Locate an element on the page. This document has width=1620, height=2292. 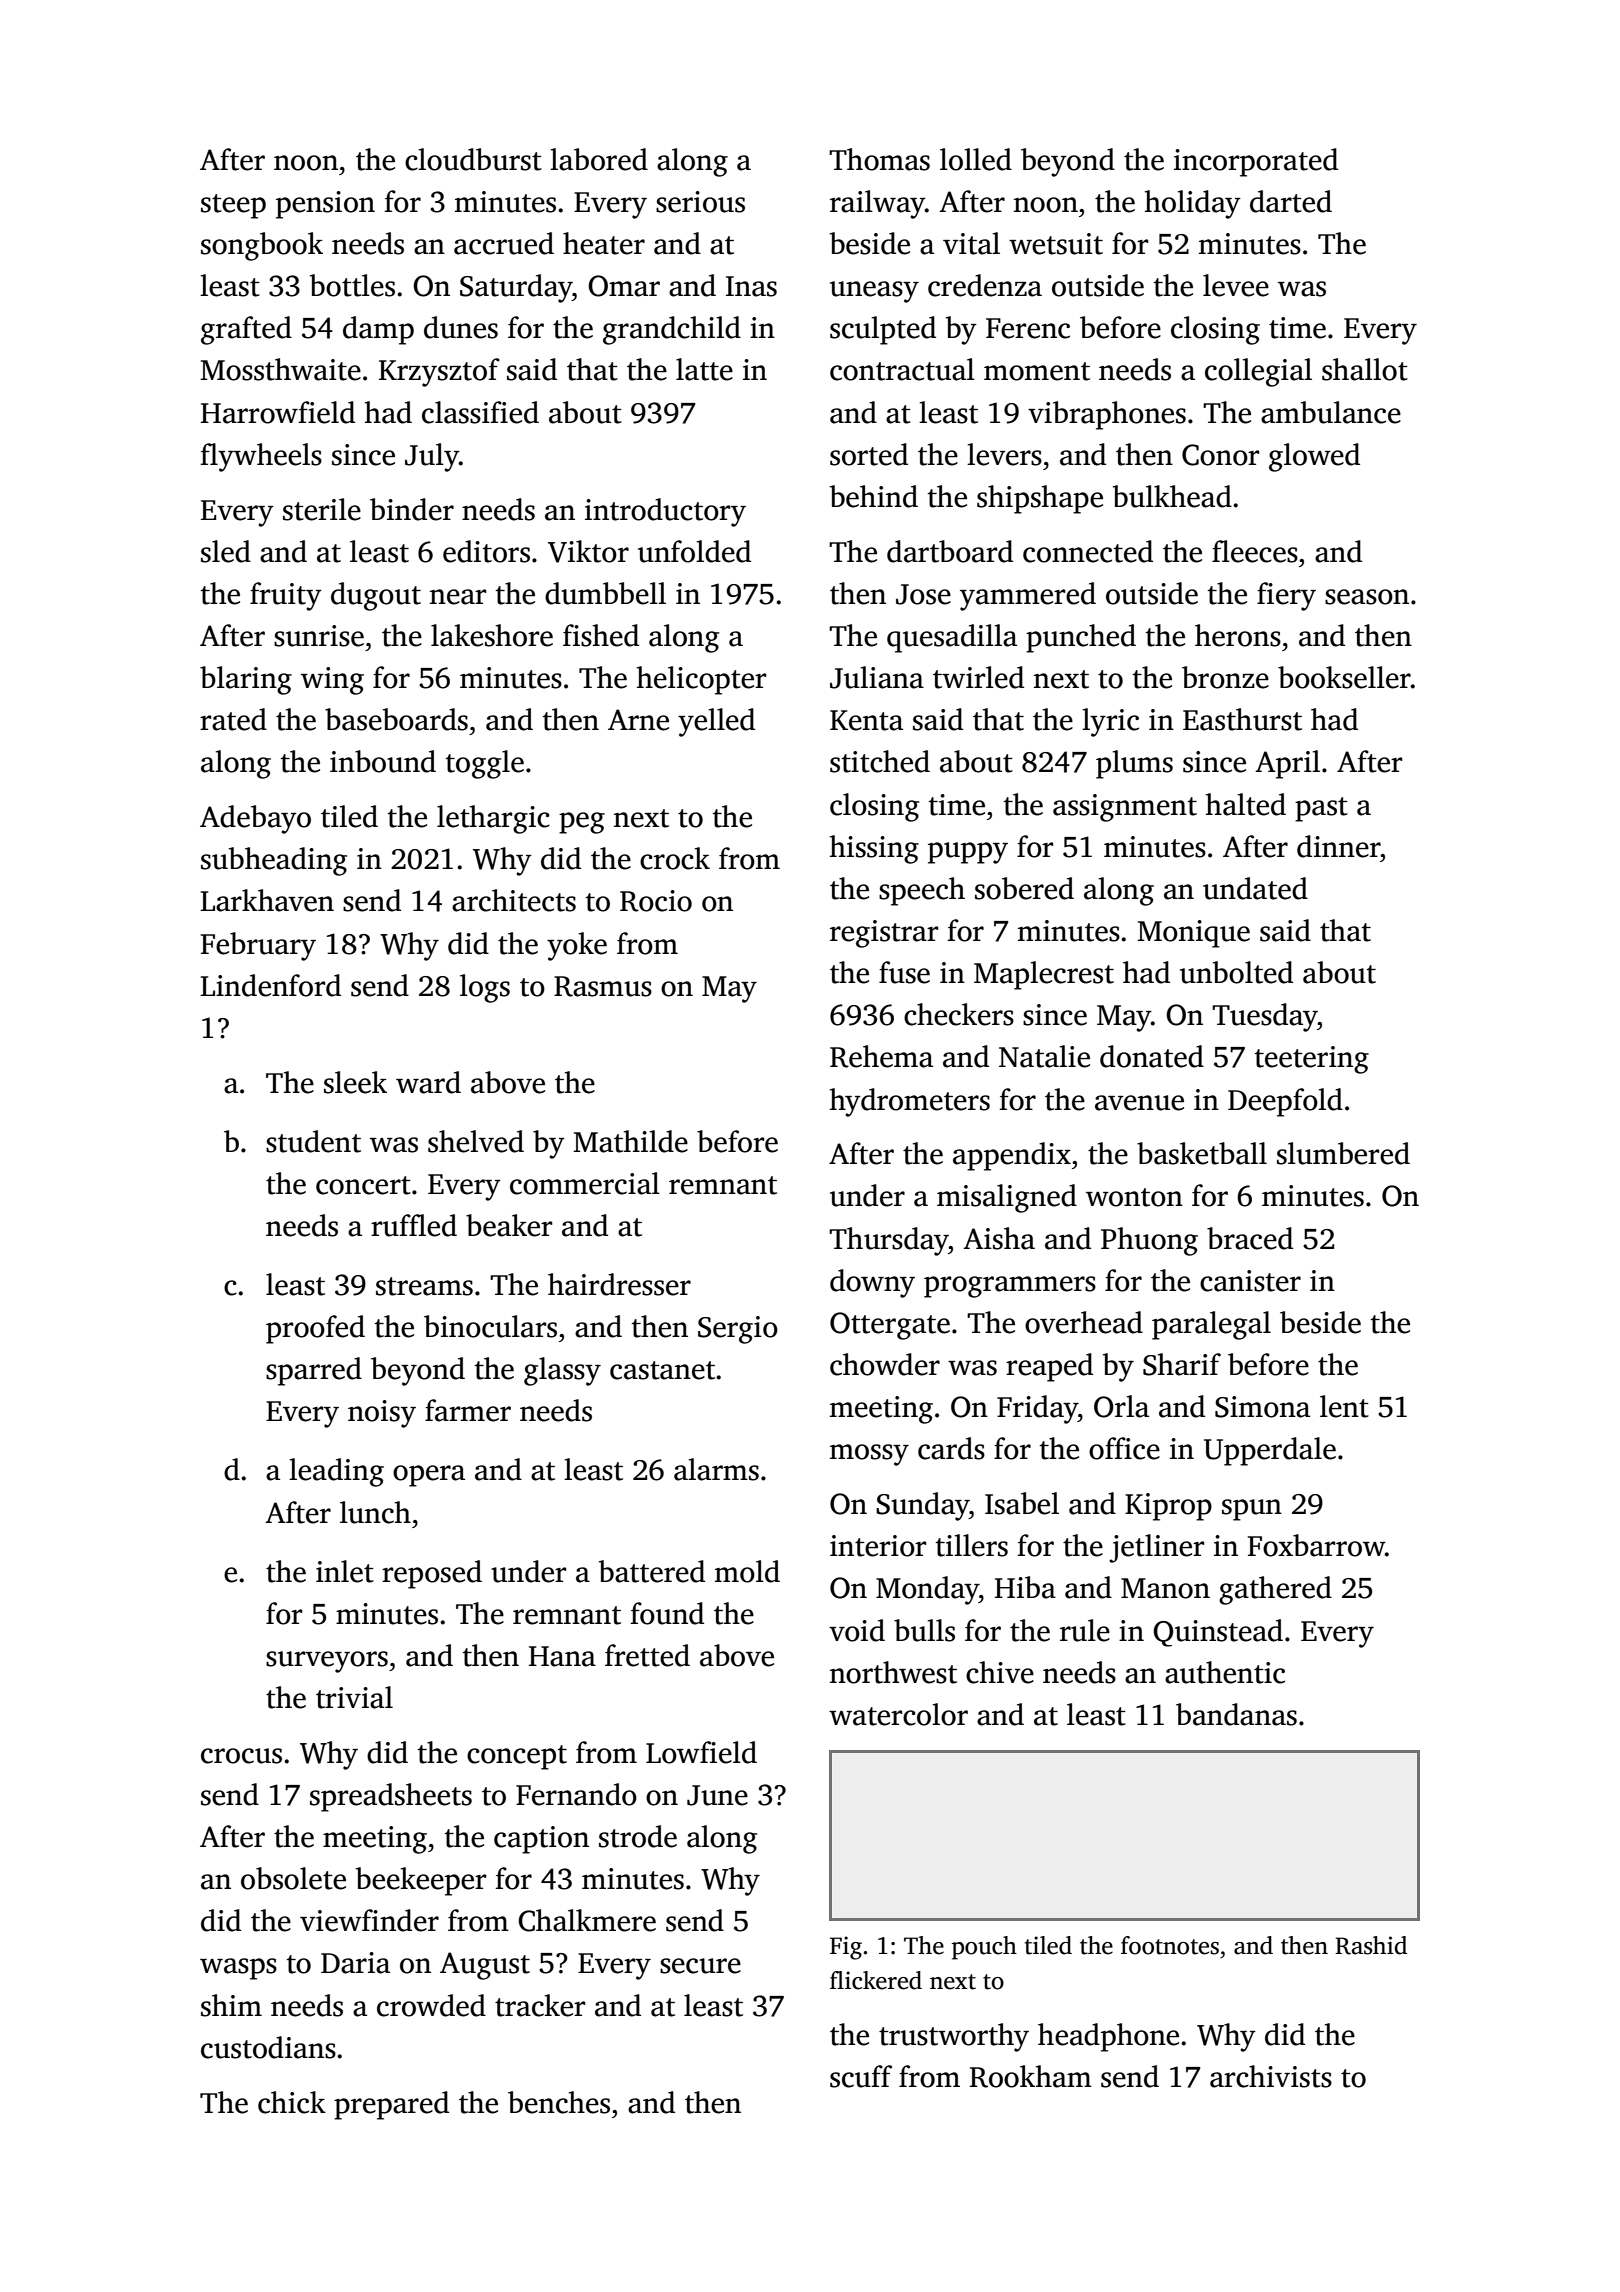
Upperdale is located at coordinates (1270, 1451).
